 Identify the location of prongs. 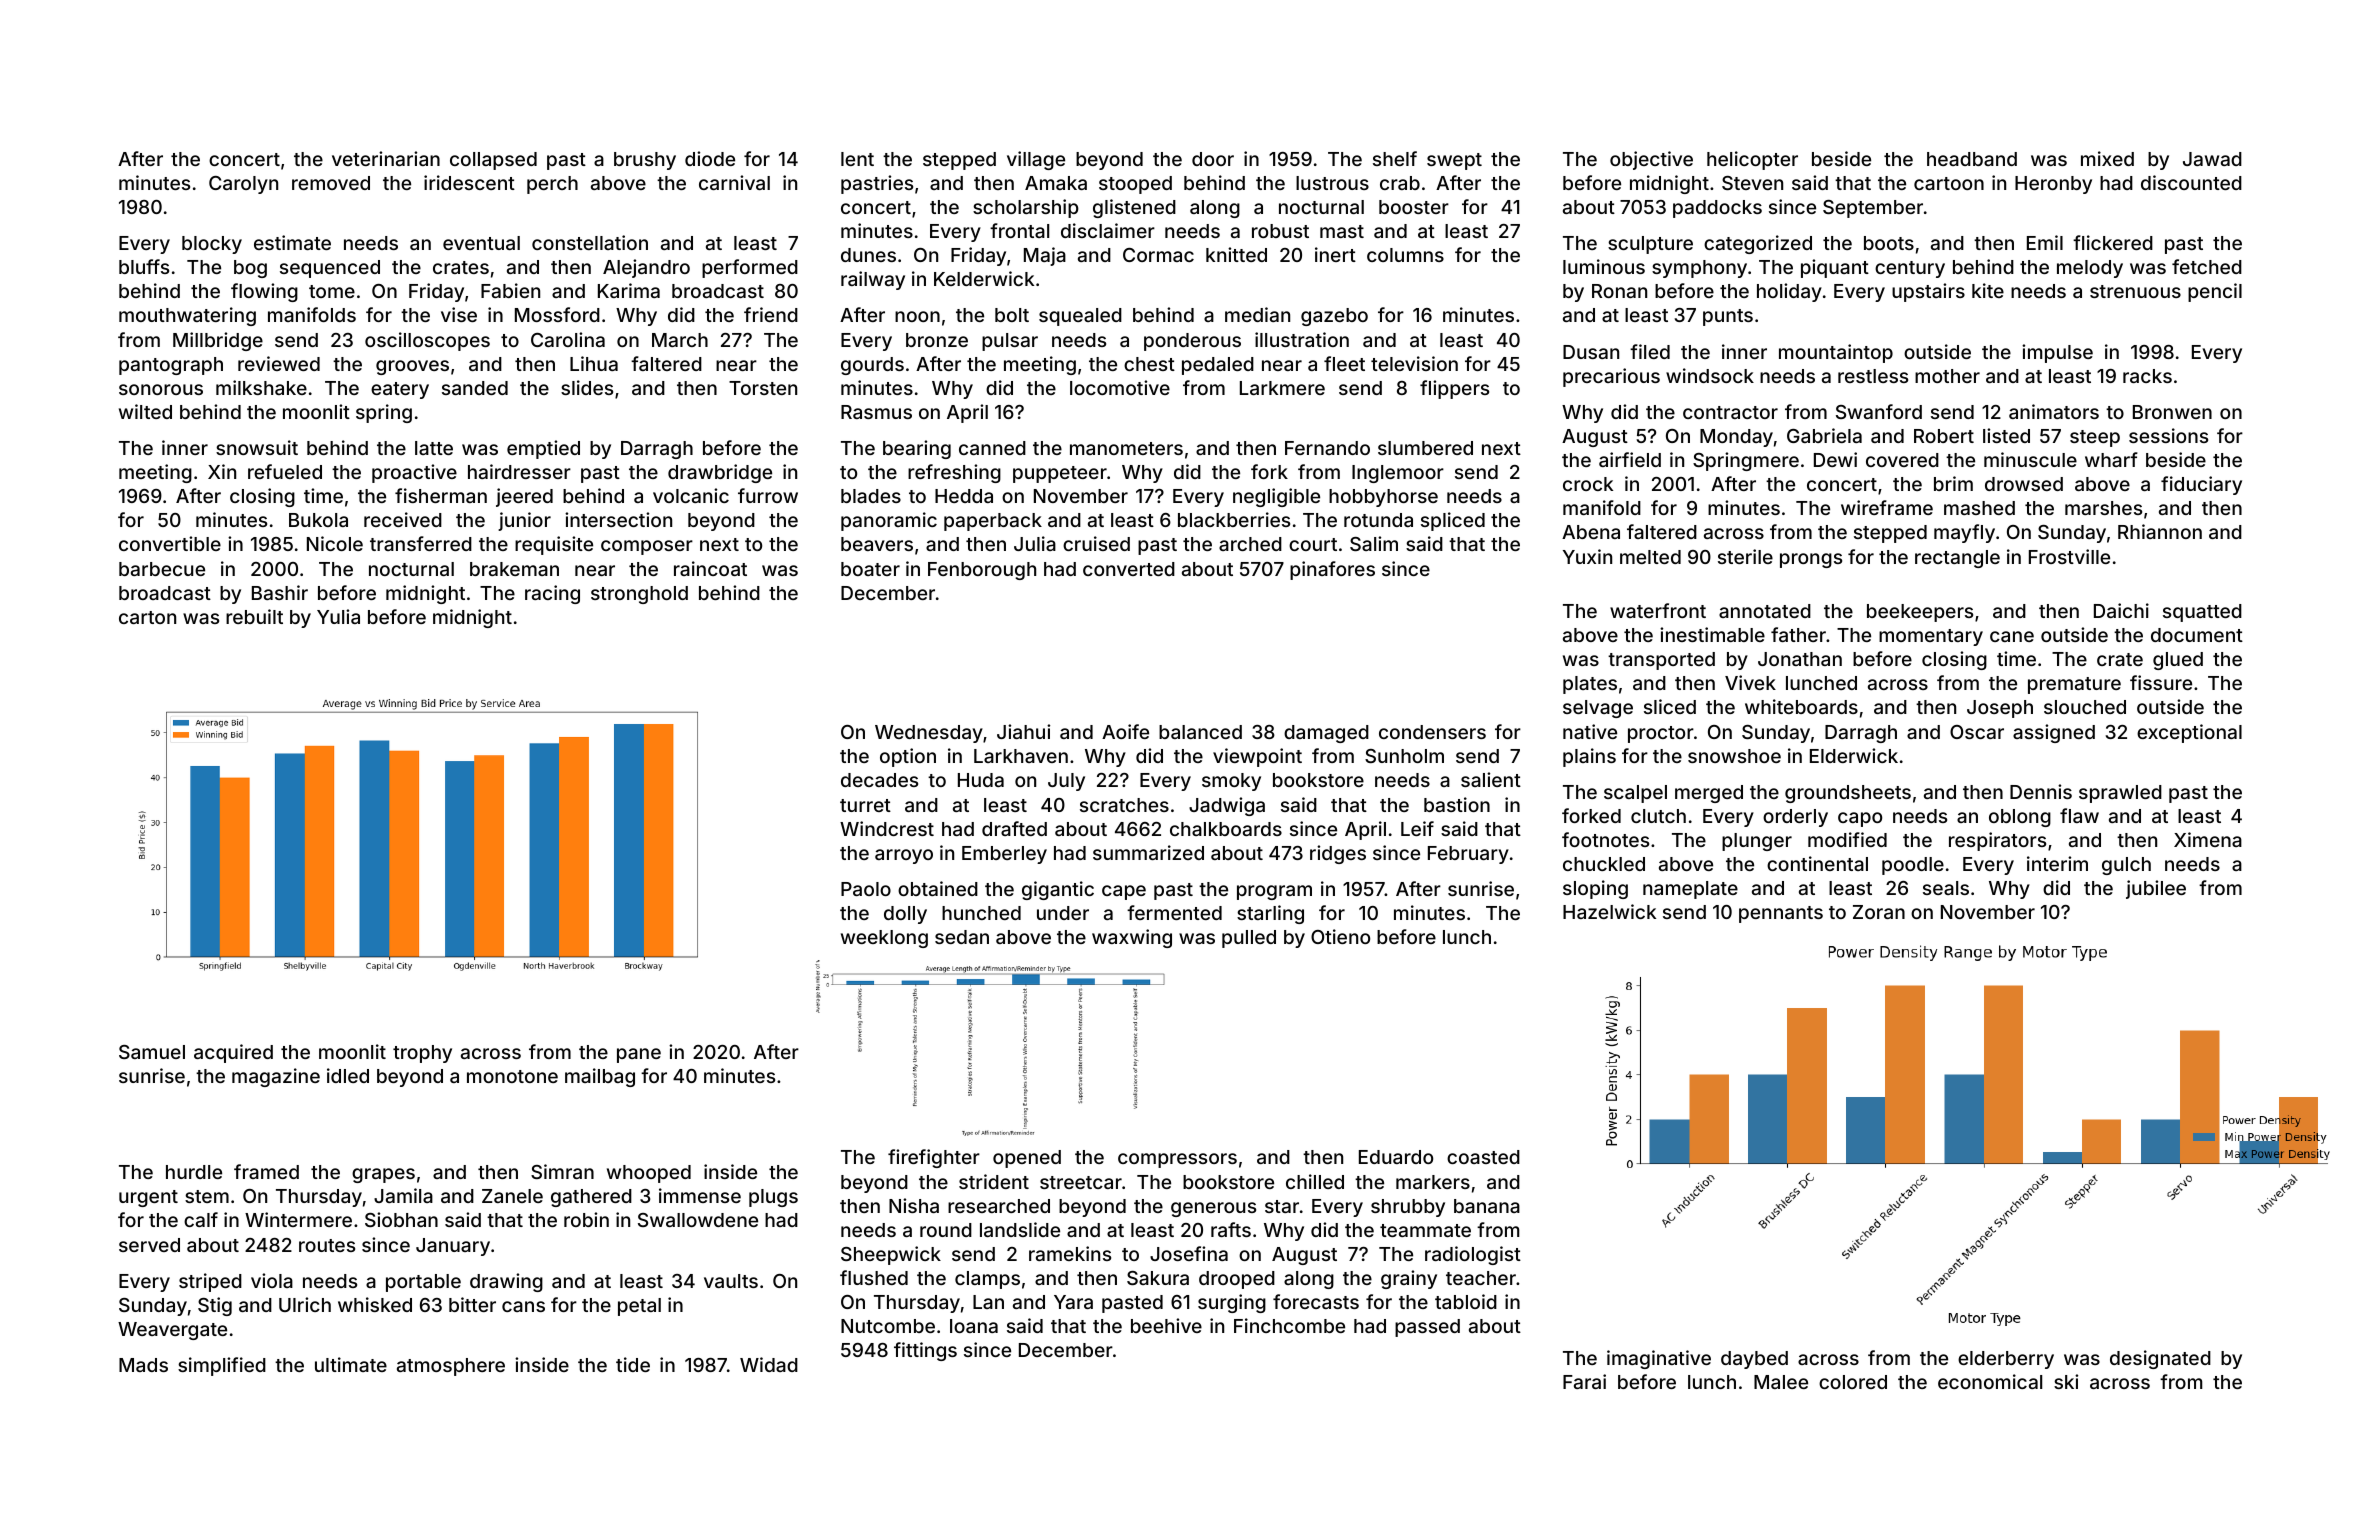
(1811, 560).
